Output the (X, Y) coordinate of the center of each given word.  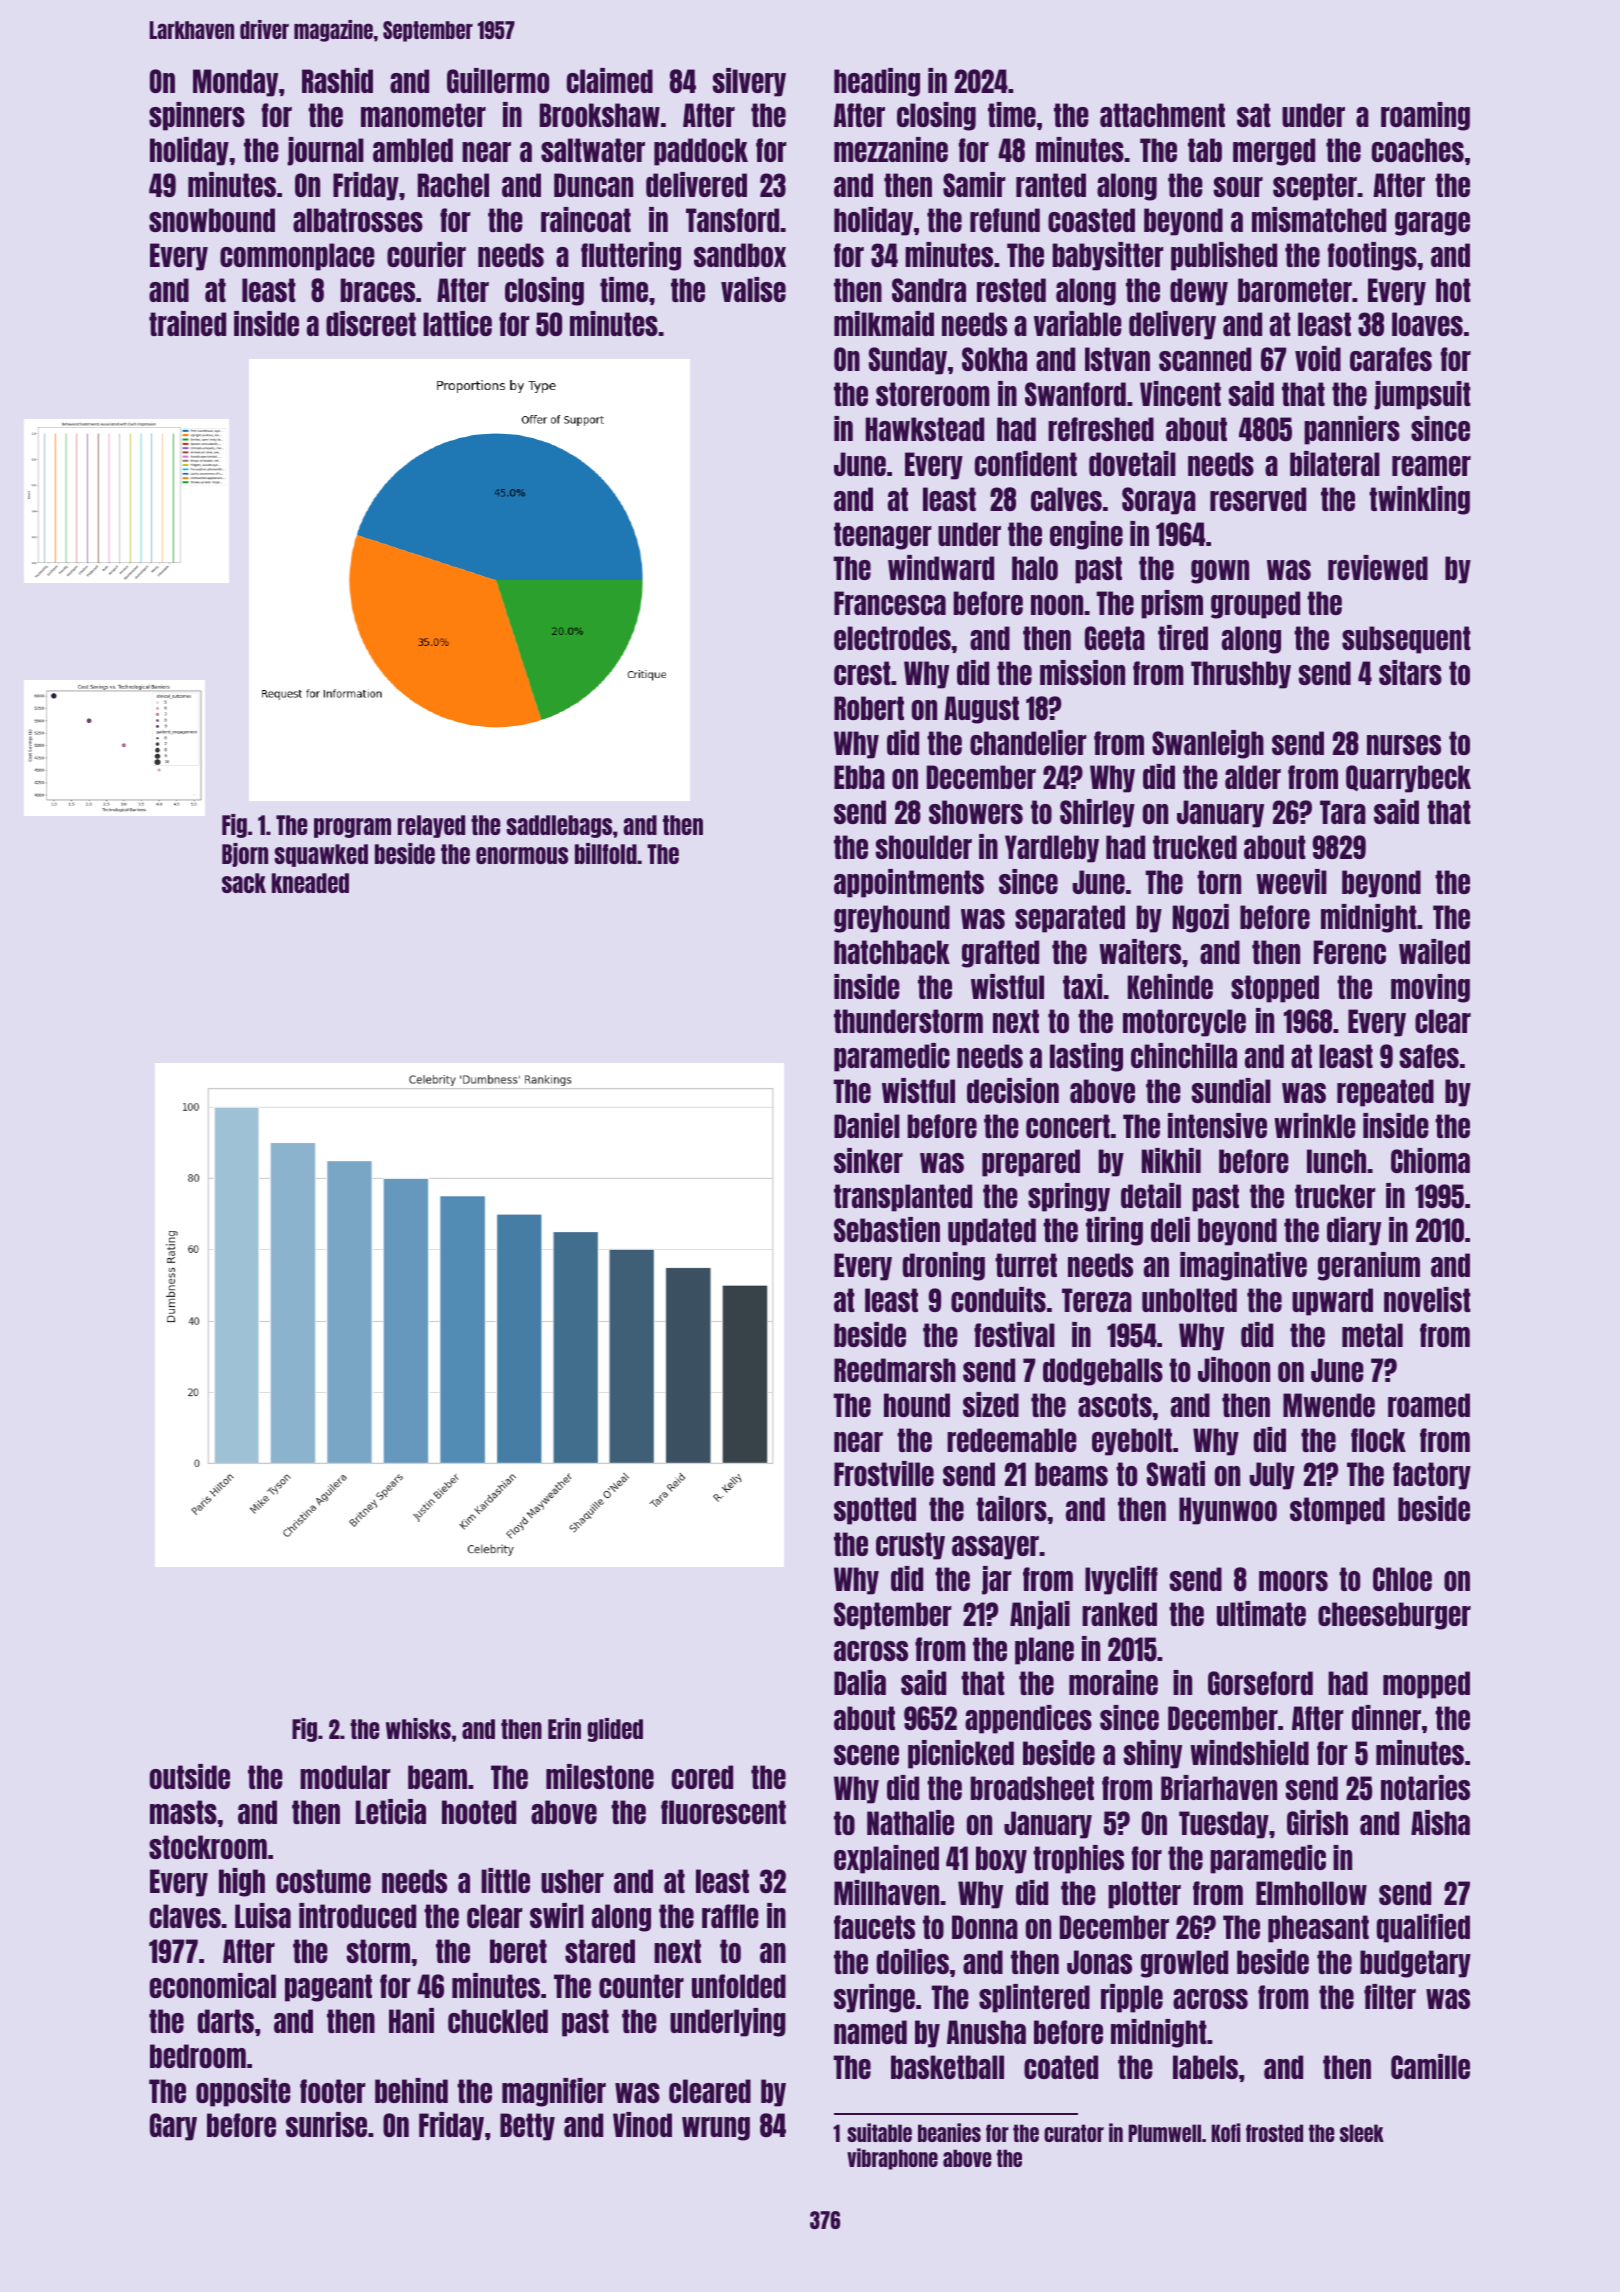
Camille (1430, 2066)
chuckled (498, 2021)
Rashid (337, 80)
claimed (610, 80)
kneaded (310, 883)
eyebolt (1132, 1442)
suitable (879, 2132)
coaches (1418, 150)
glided (615, 1730)
